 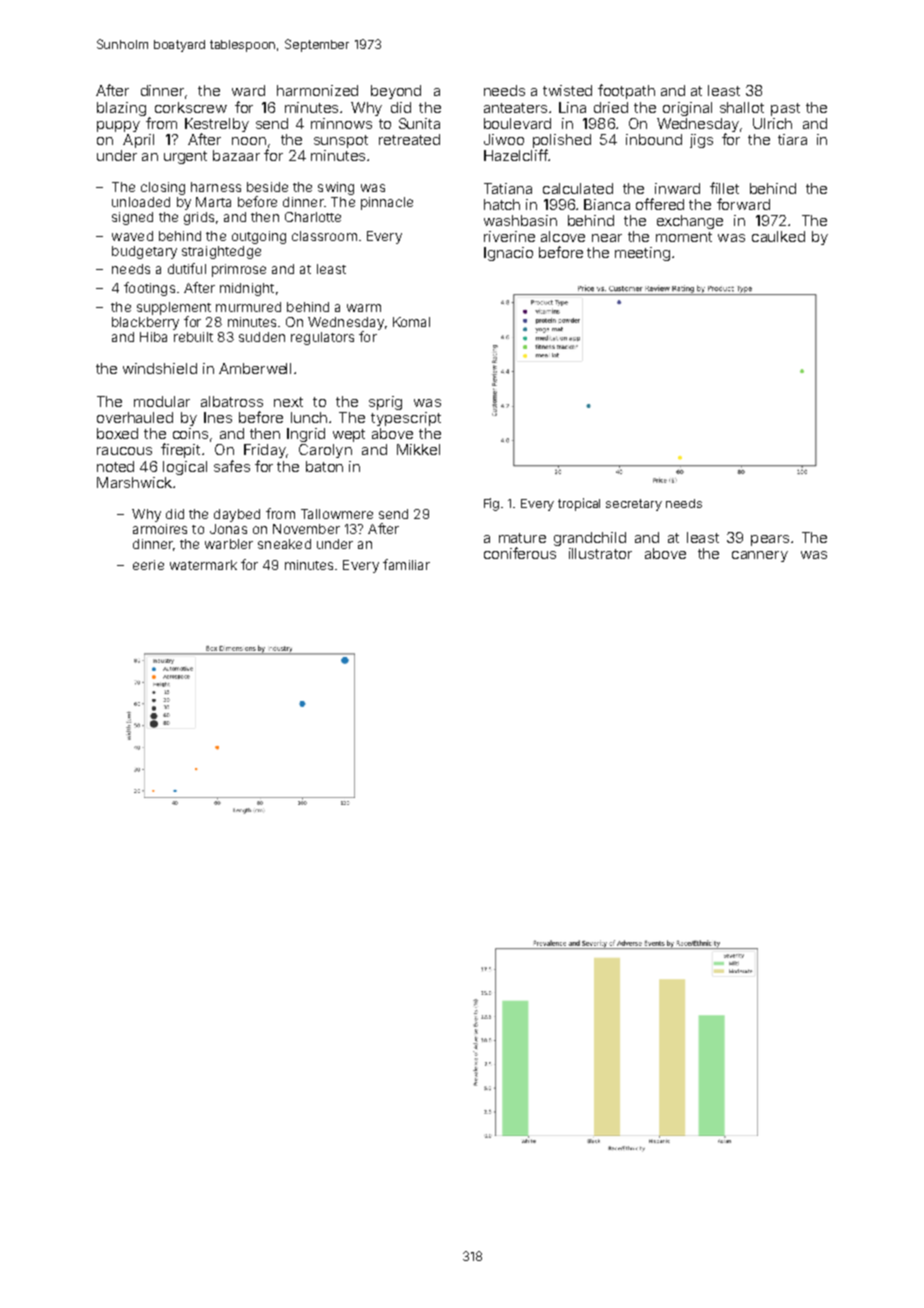 What do you see at coordinates (121, 109) in the screenshot?
I see `blazing` at bounding box center [121, 109].
